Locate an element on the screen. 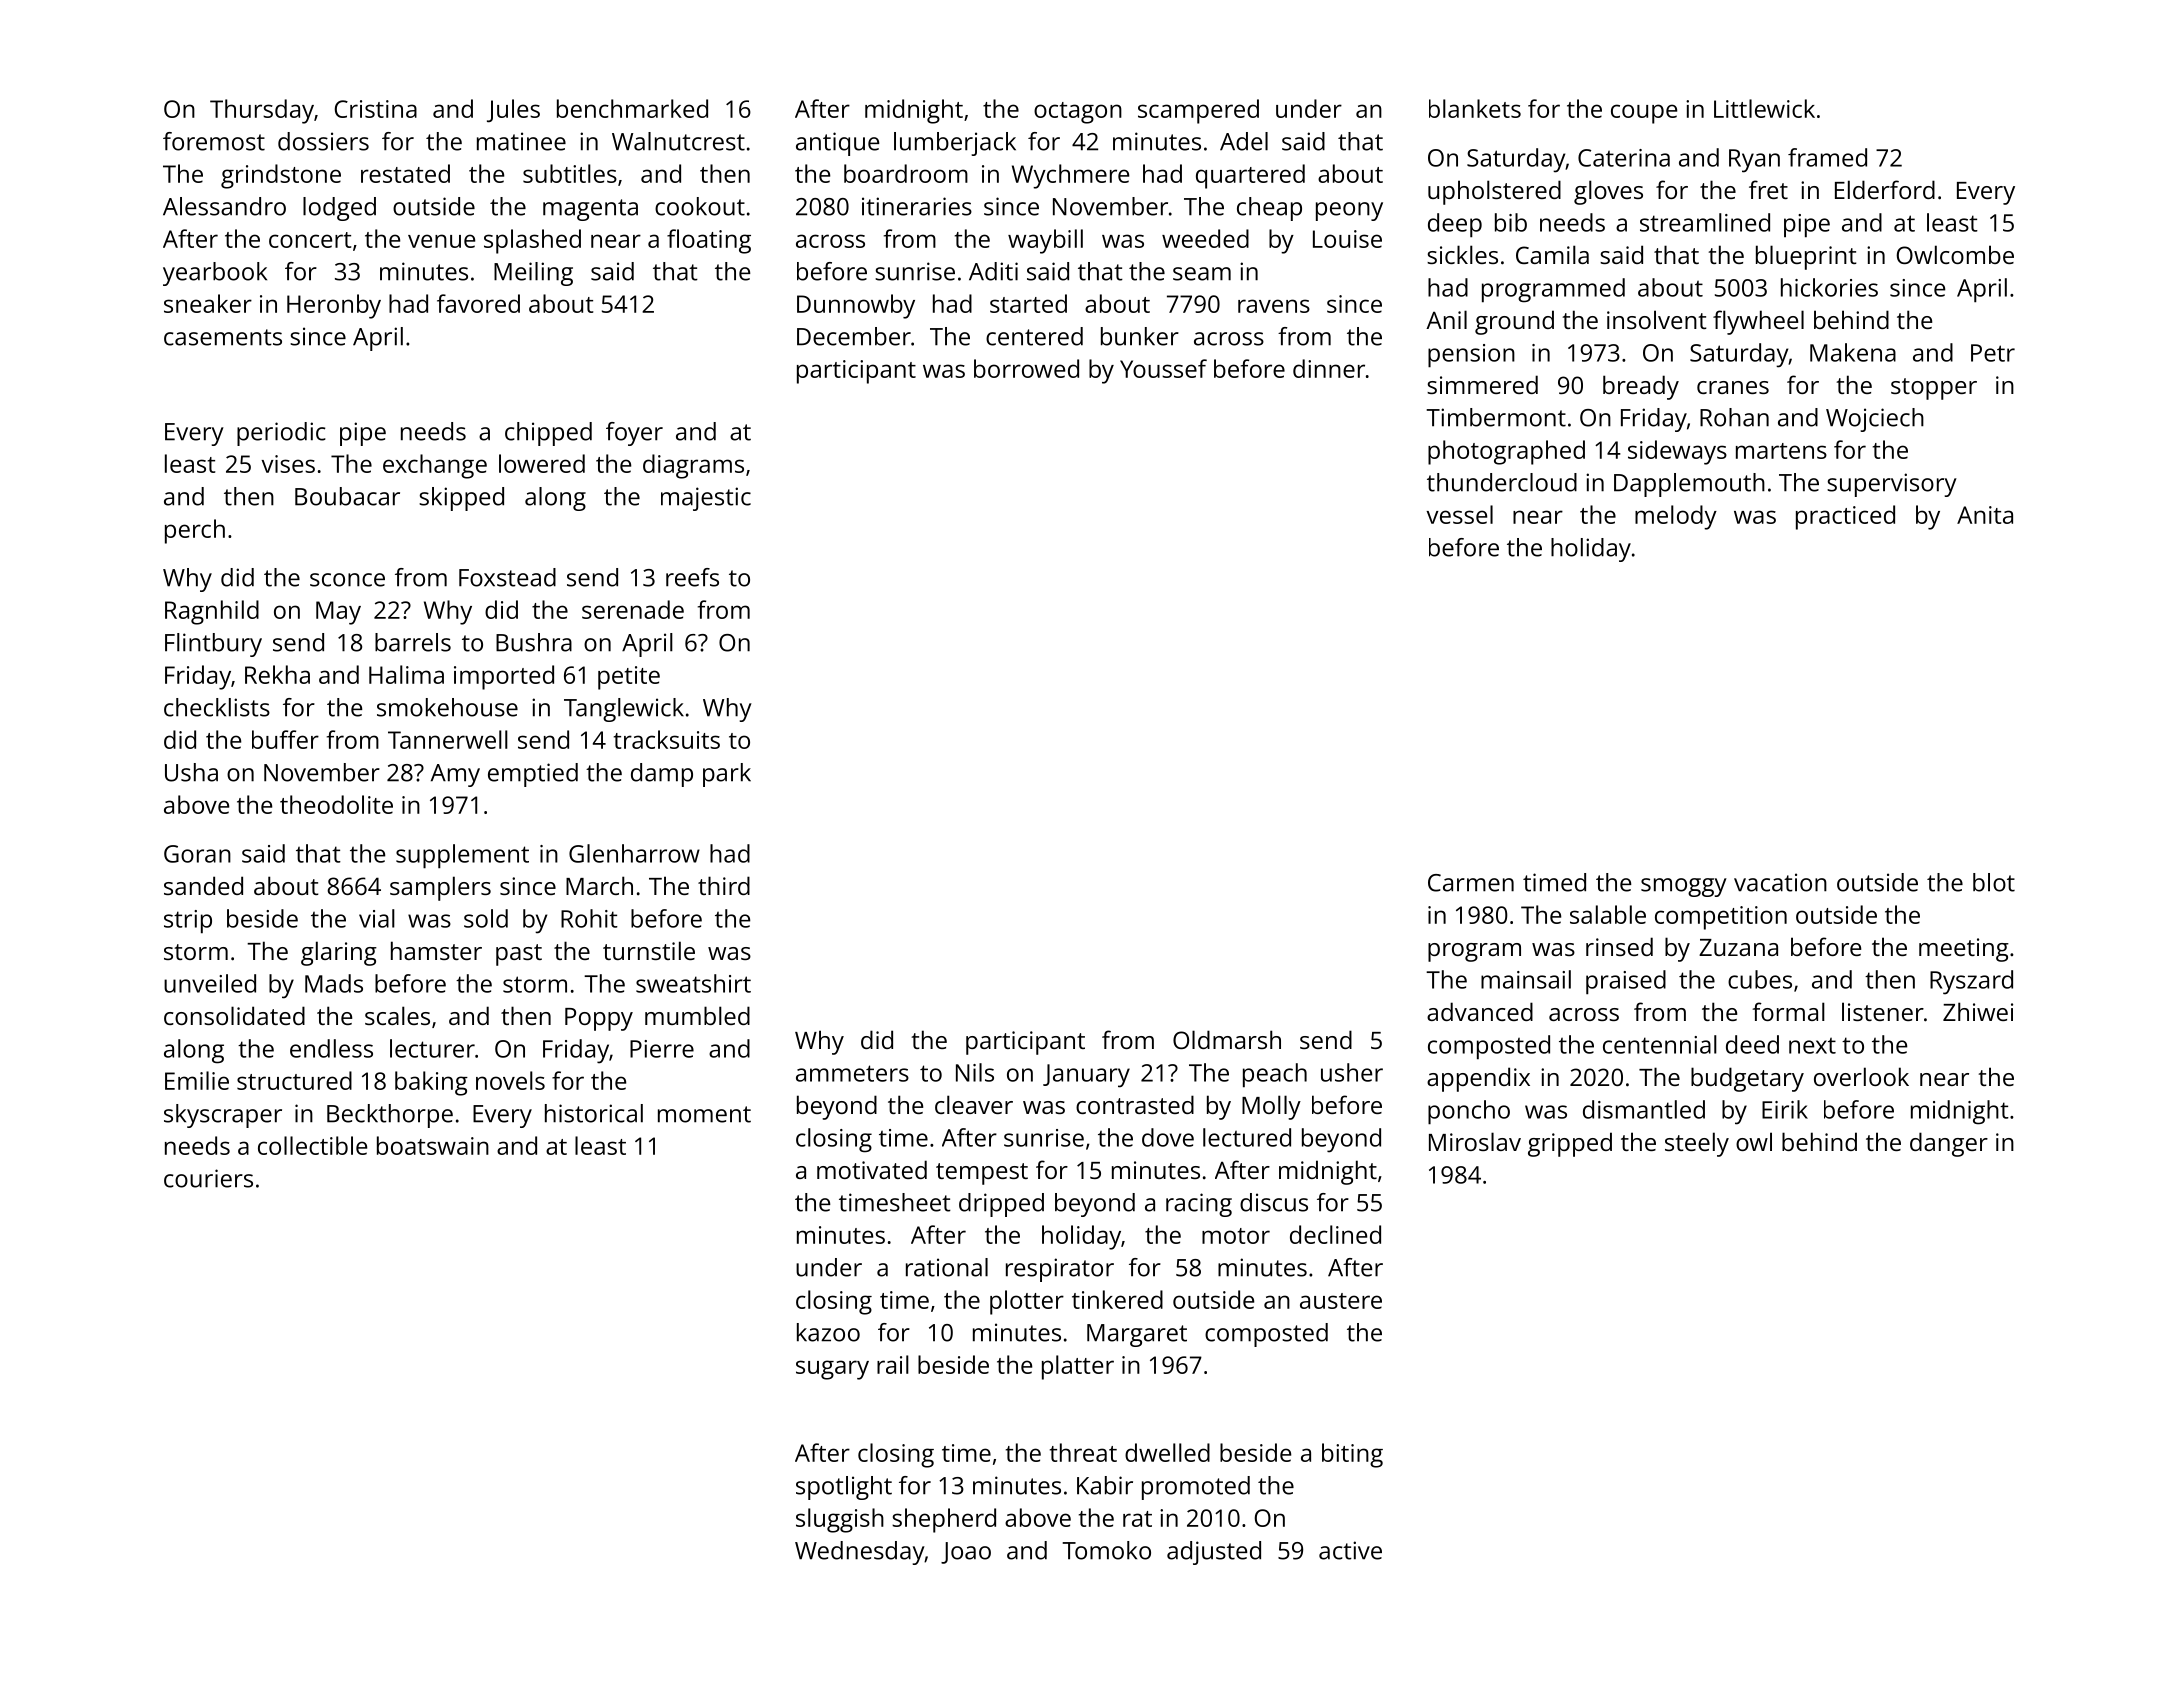 This screenshot has height=1683, width=2178. started is located at coordinates (1028, 303).
